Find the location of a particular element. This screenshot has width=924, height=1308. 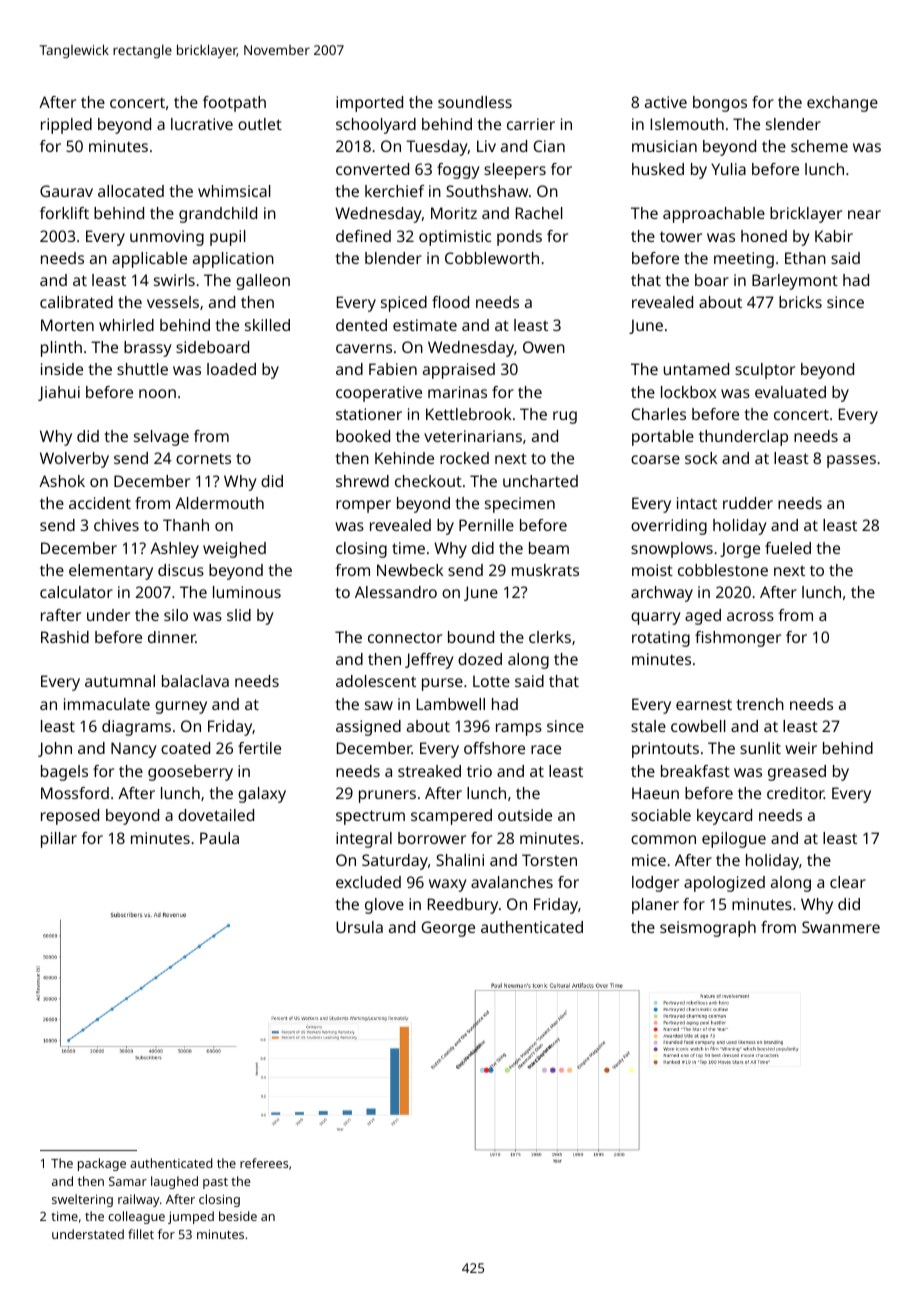

seismograph is located at coordinates (708, 929).
